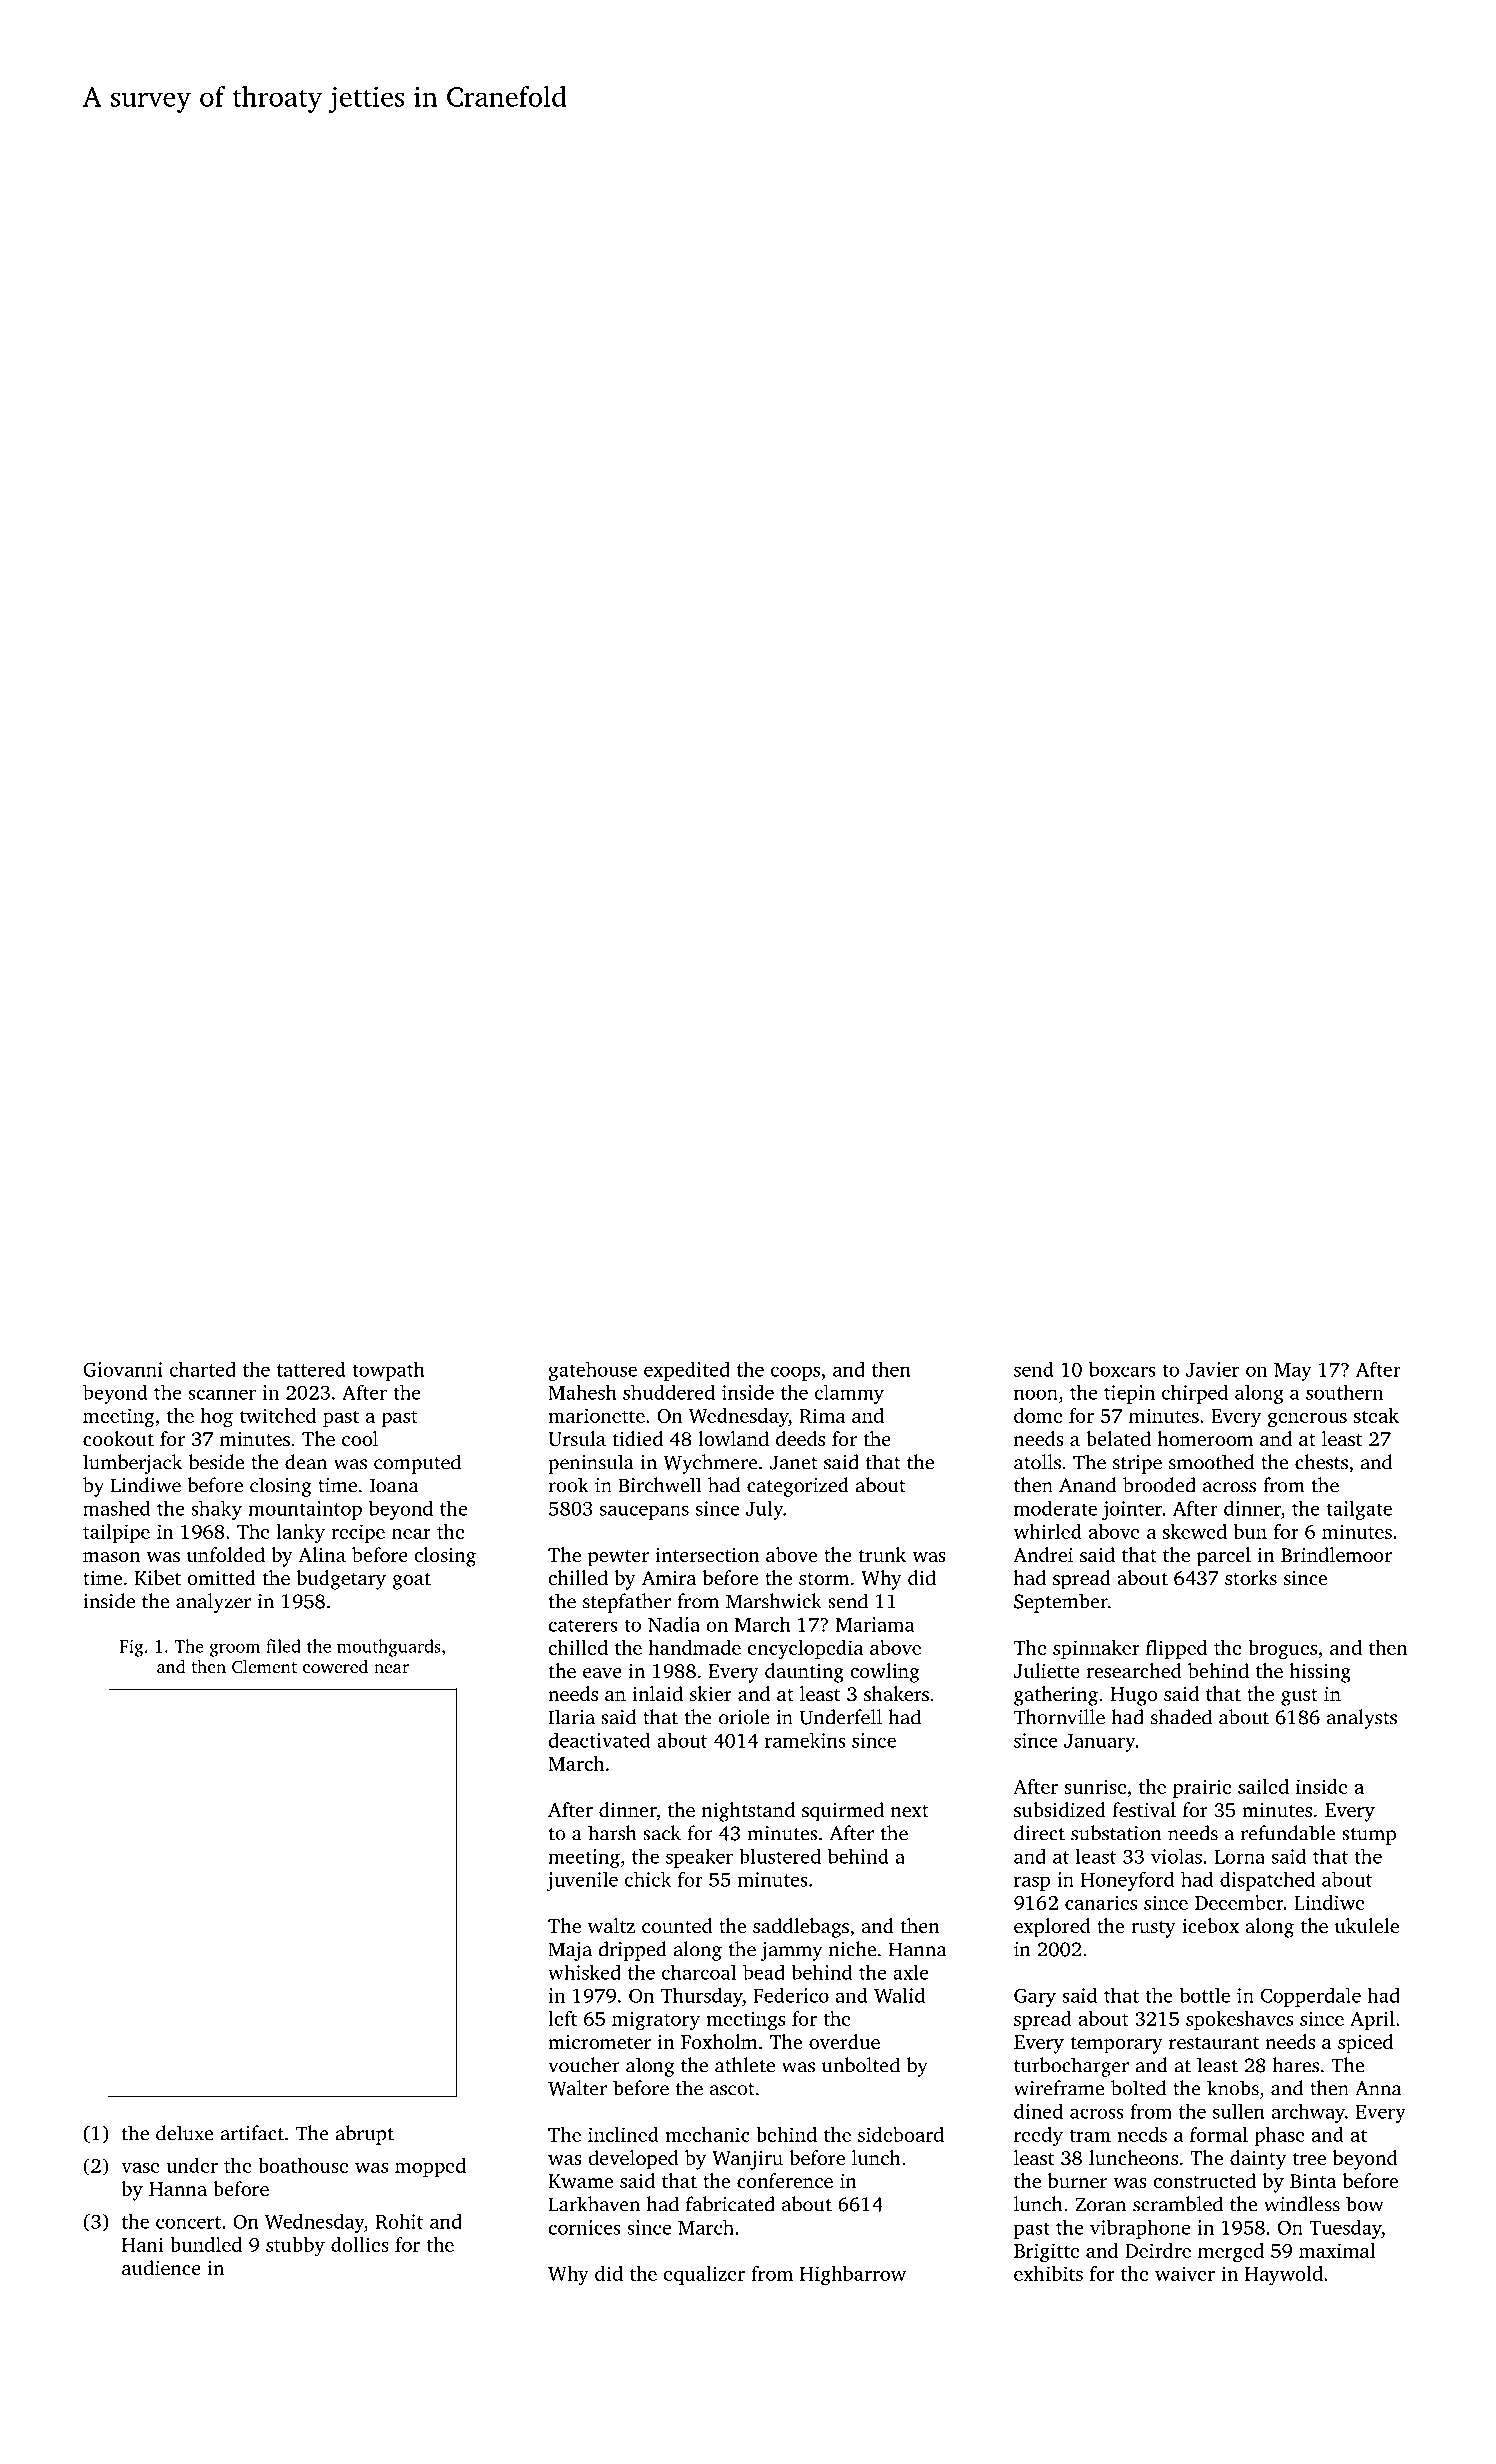 This page has width=1496, height=2464. Describe the element at coordinates (132, 1464) in the page. I see `lumberjack` at that location.
